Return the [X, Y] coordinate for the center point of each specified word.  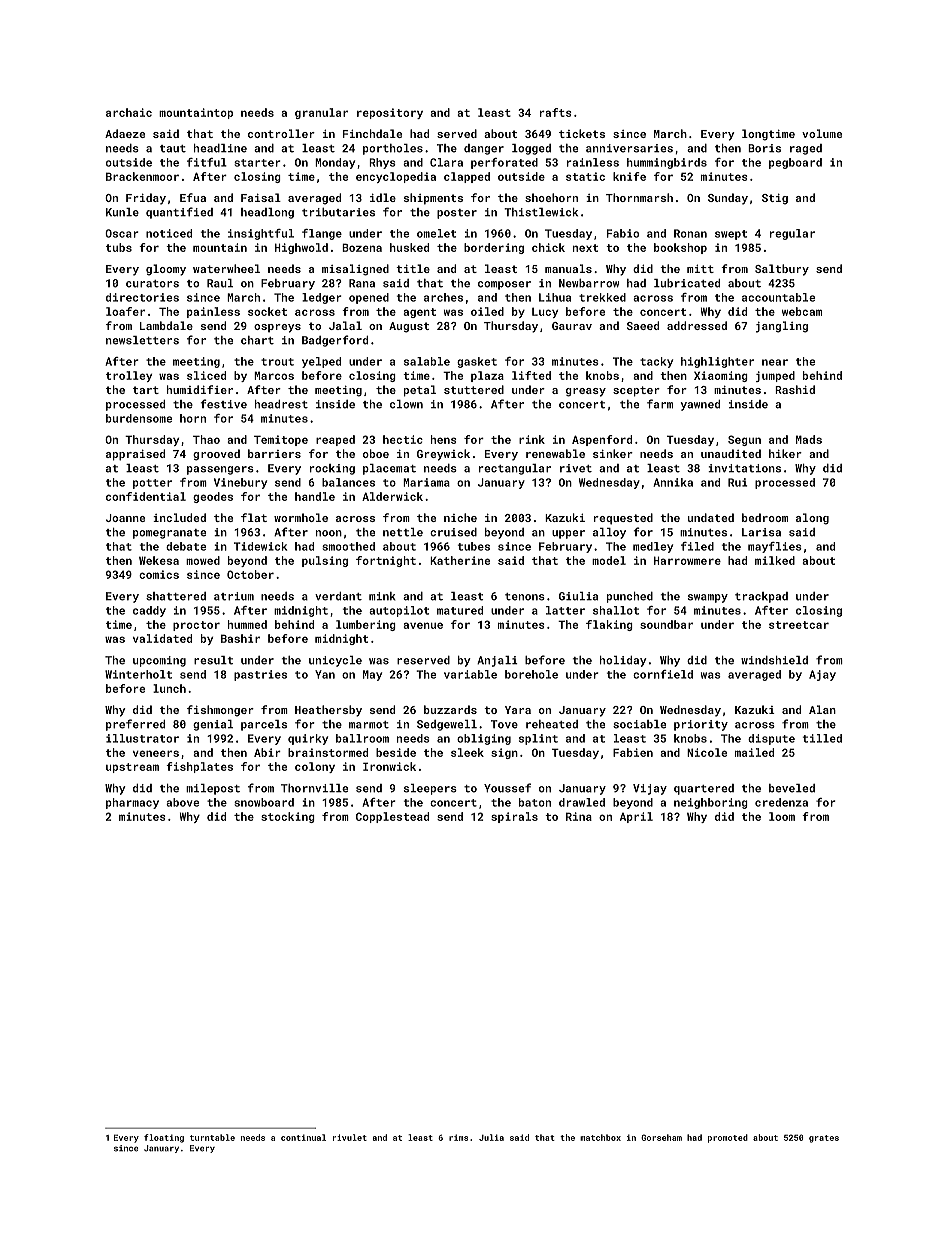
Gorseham [661, 1137]
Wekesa [159, 560]
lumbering [366, 625]
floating [164, 1138]
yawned [700, 405]
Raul [220, 283]
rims [458, 1137]
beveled [792, 788]
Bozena [362, 247]
